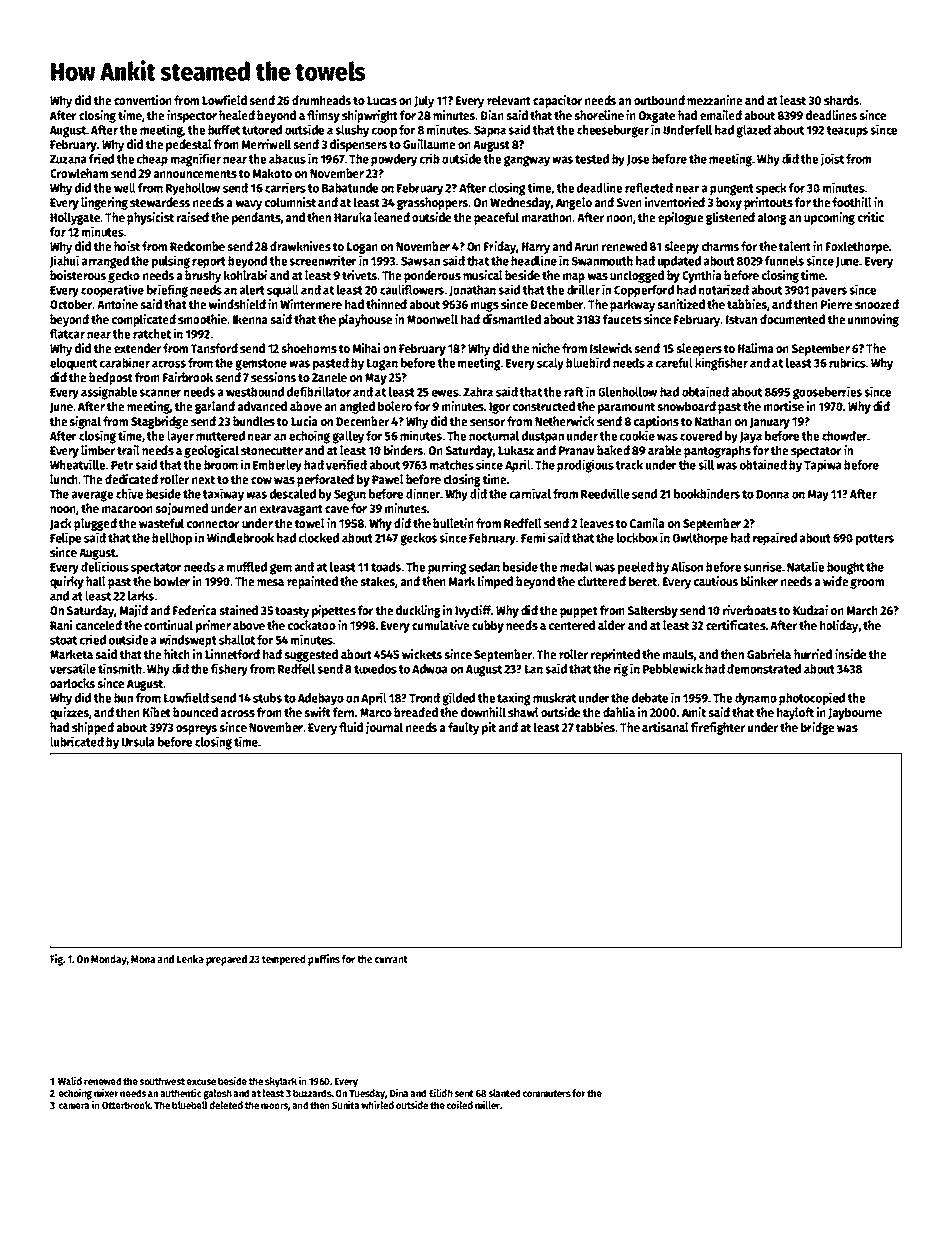  Describe the element at coordinates (377, 1104) in the screenshot. I see `whirled` at that location.
